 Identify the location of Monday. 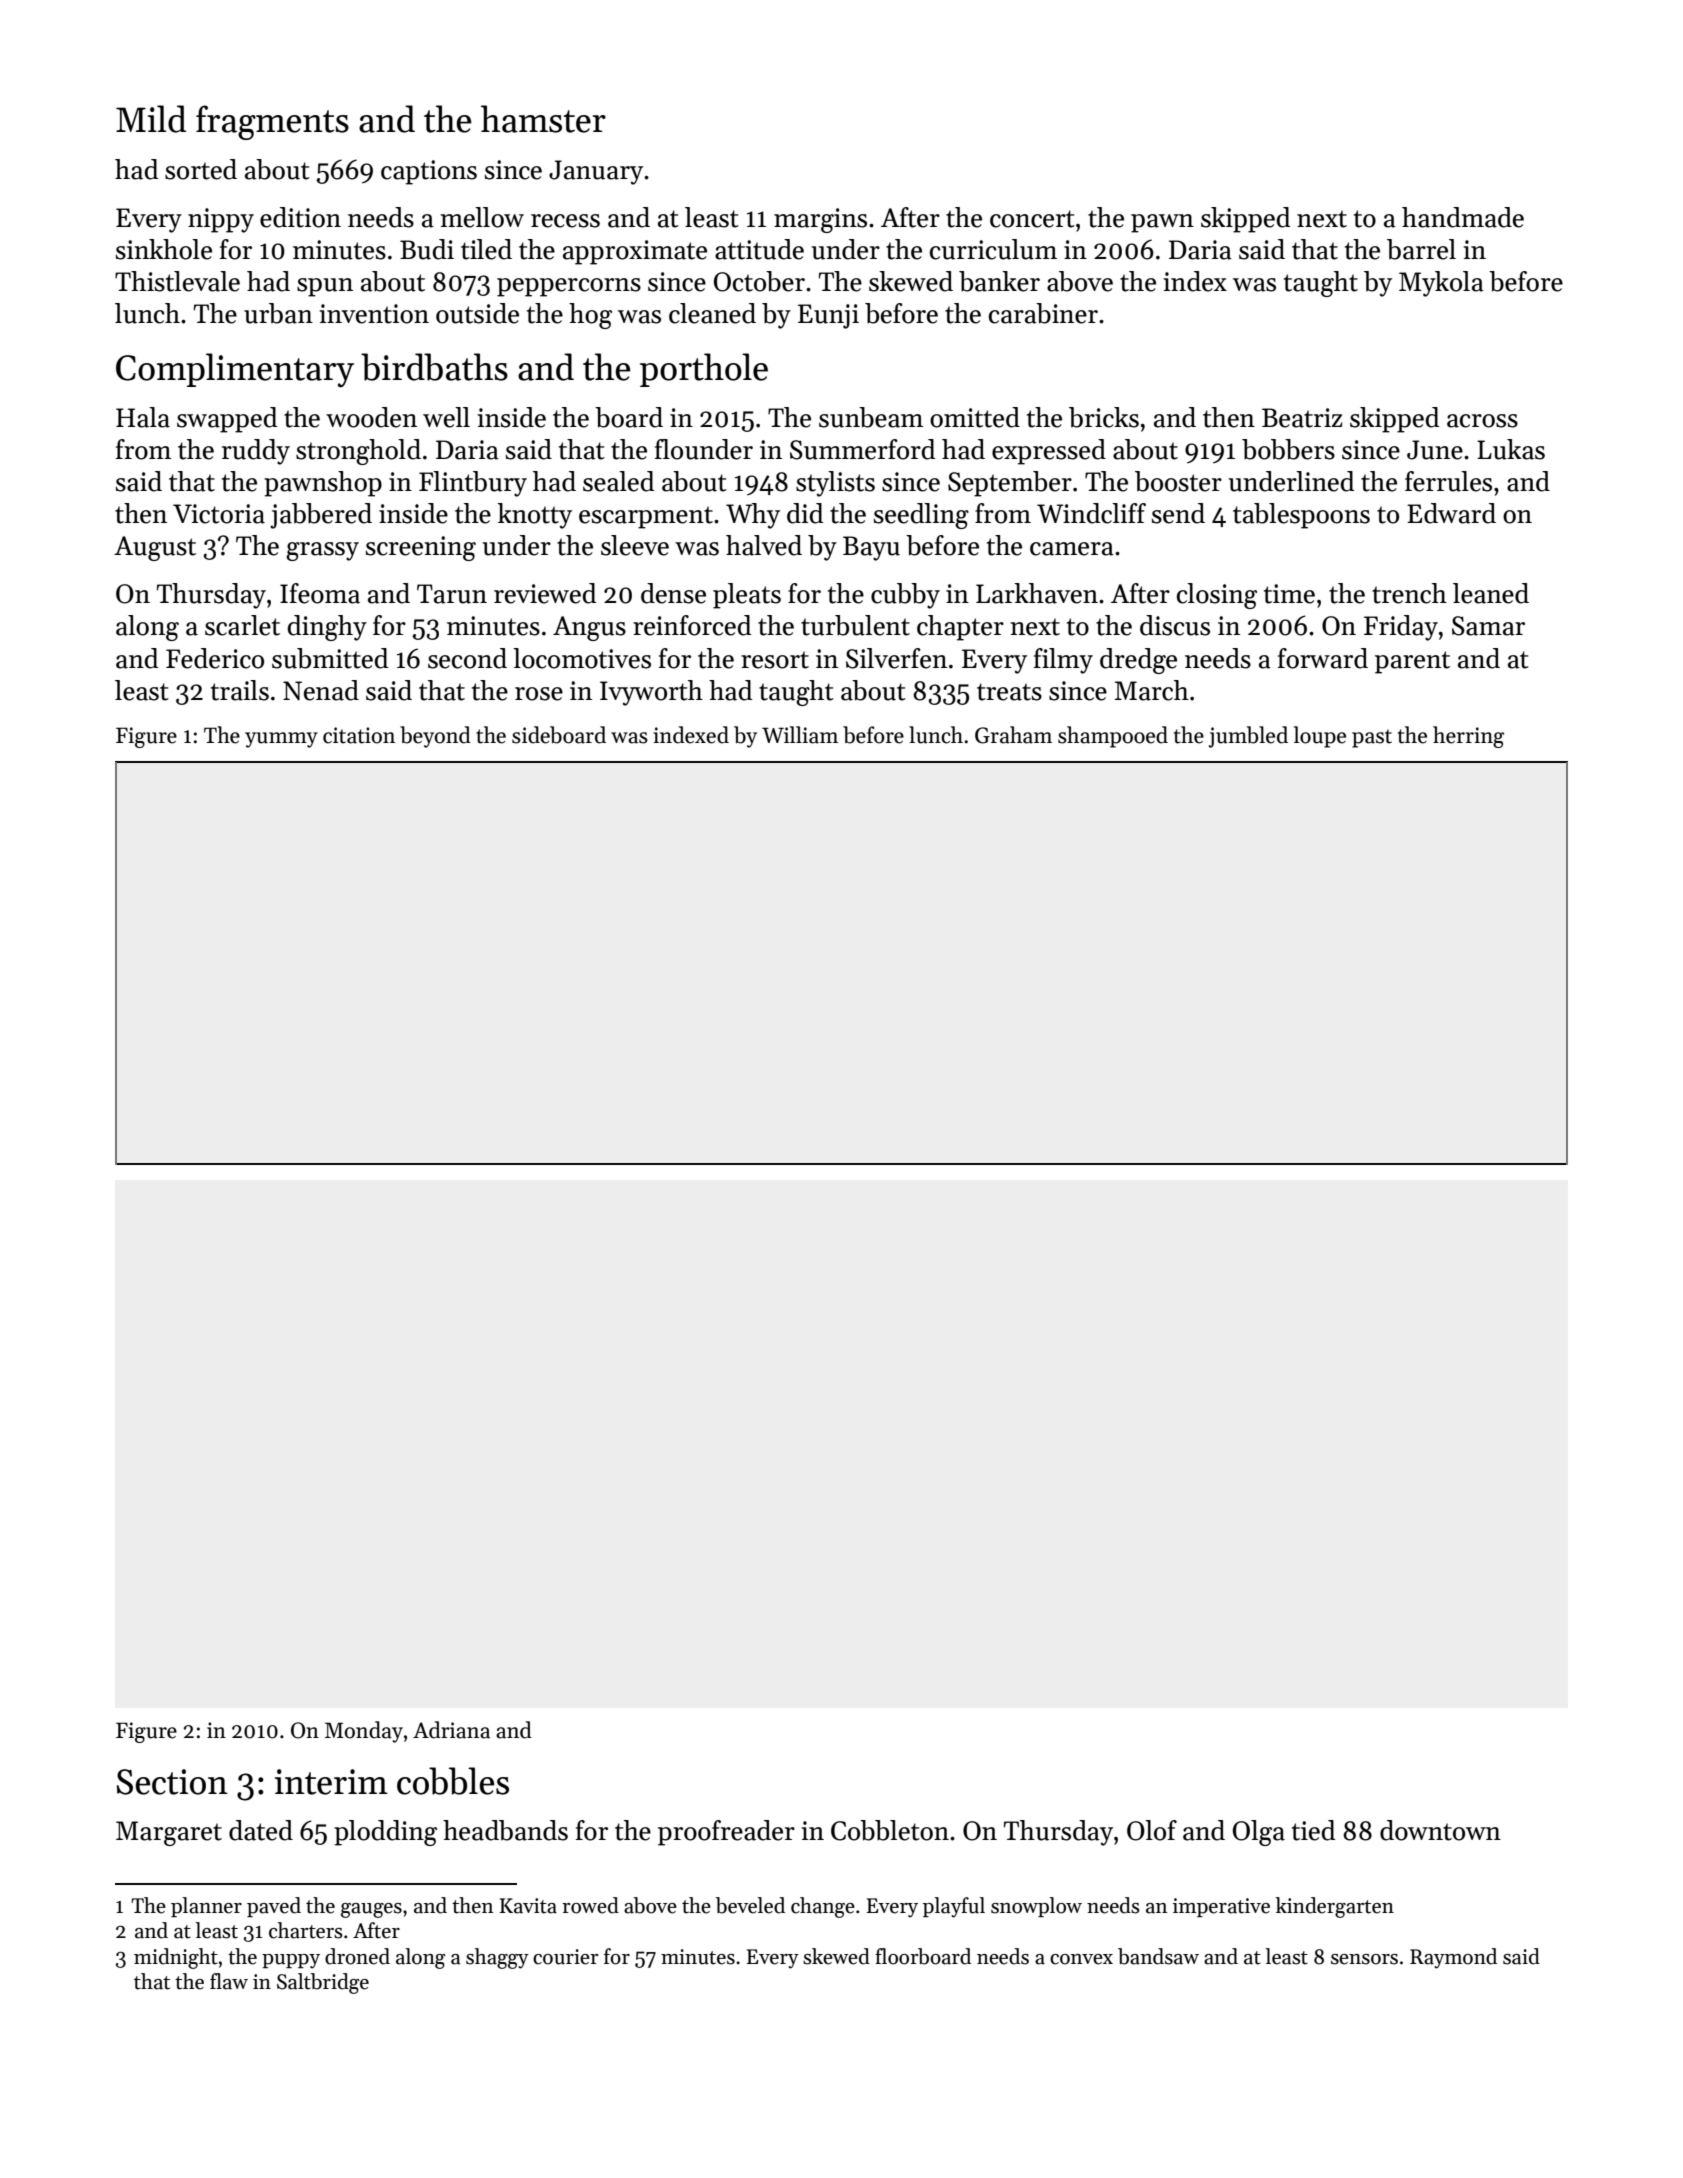
(364, 1732).
